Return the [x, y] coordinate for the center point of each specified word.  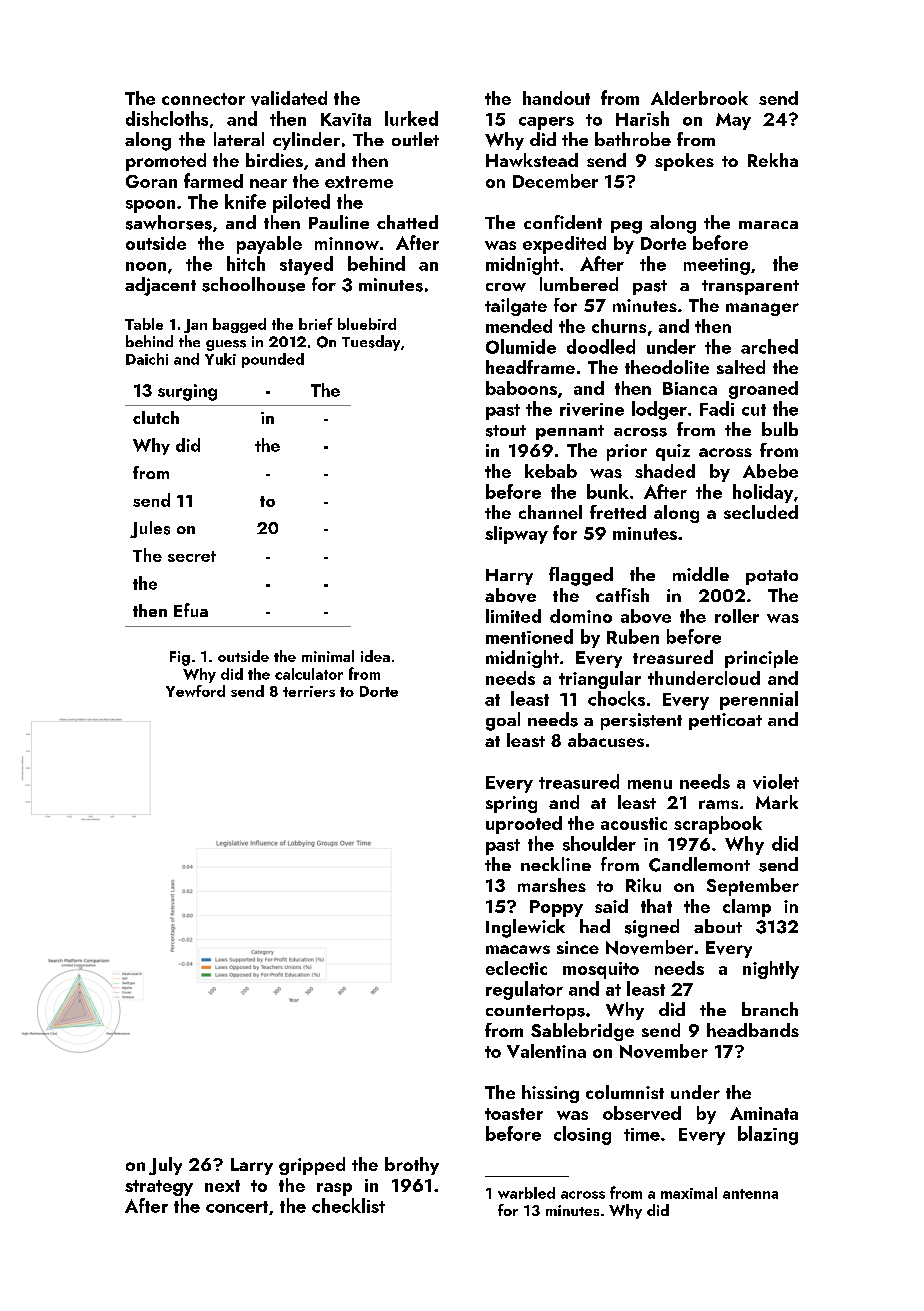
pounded [273, 360]
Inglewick [525, 928]
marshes [552, 885]
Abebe [770, 471]
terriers [309, 691]
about [718, 926]
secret [192, 556]
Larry [252, 1166]
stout [506, 431]
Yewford [195, 691]
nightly [771, 970]
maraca [768, 225]
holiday [763, 493]
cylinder [306, 141]
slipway [516, 535]
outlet [415, 139]
